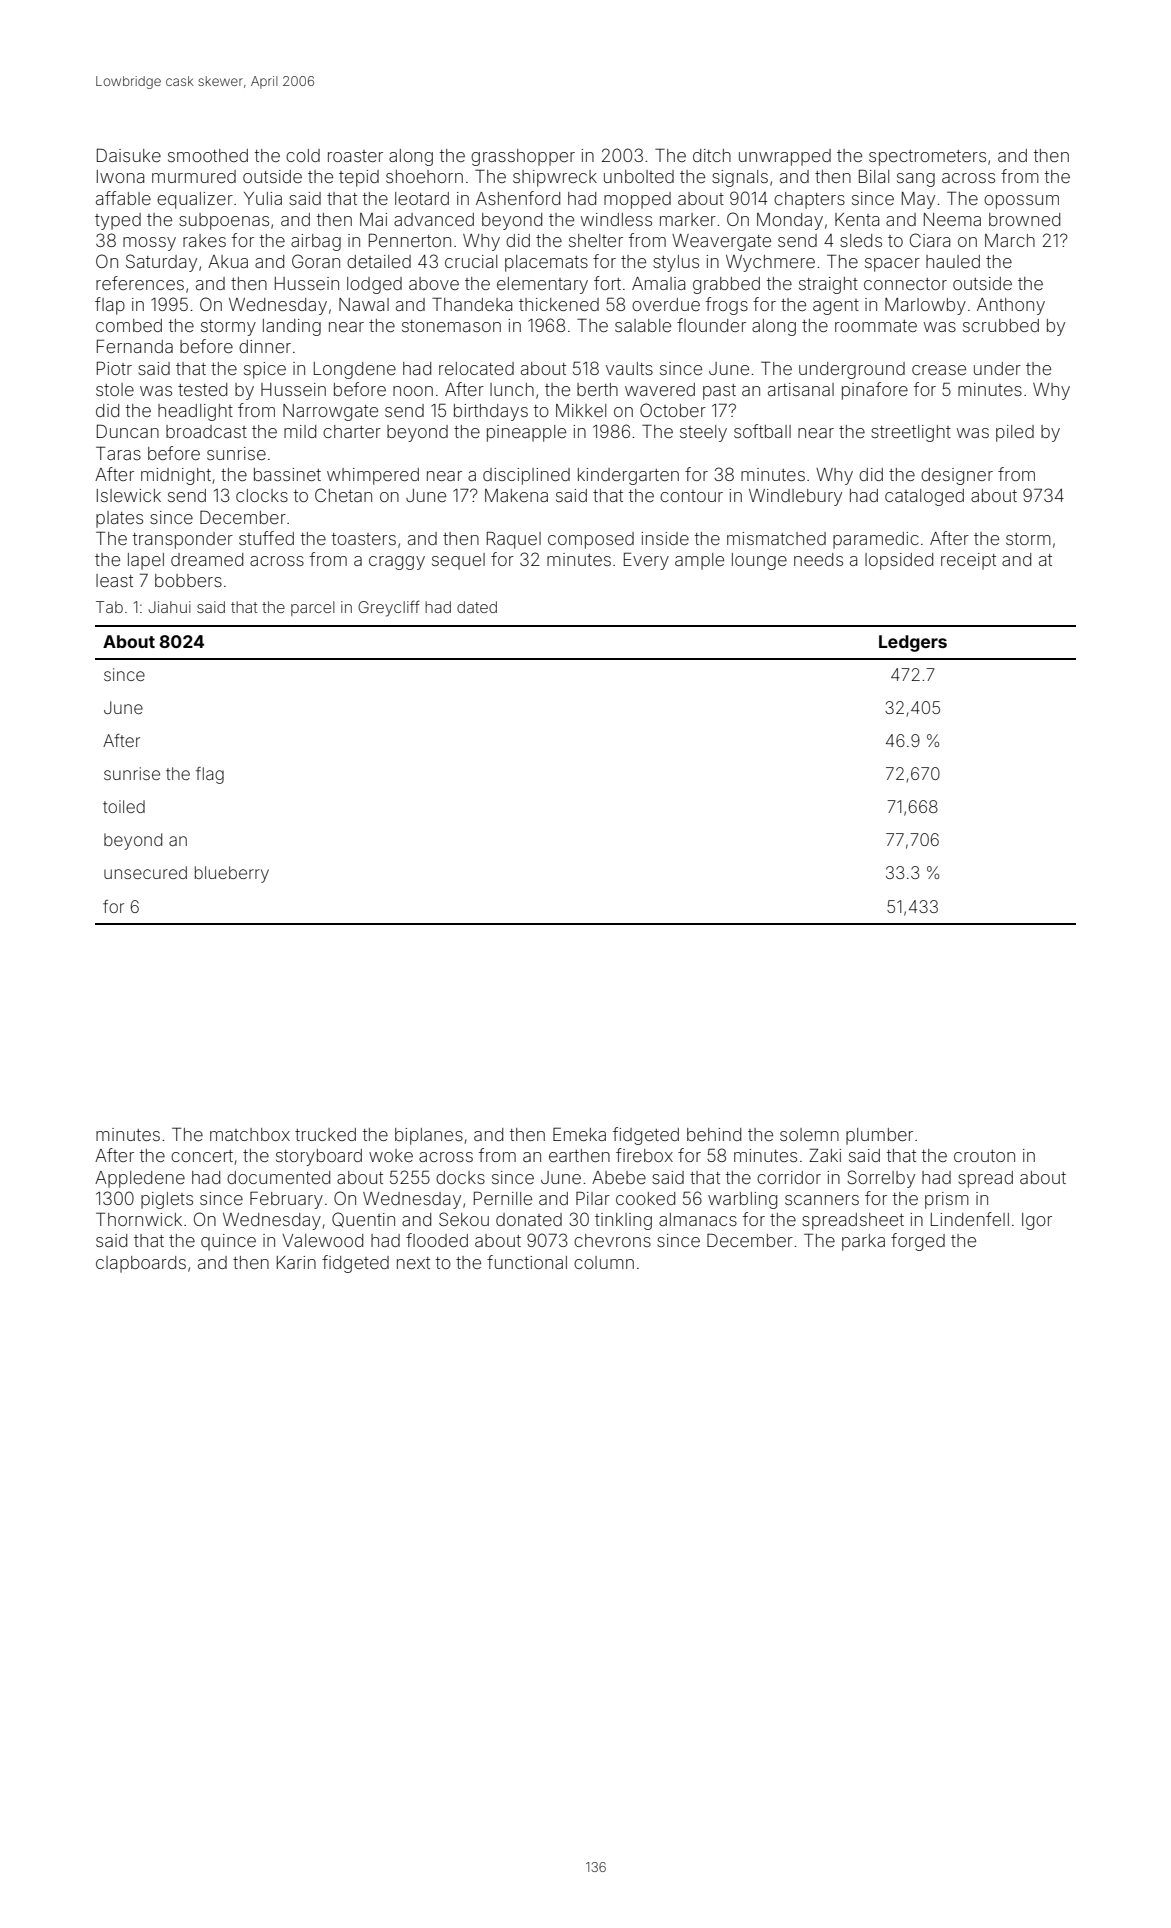  Describe the element at coordinates (210, 775) in the image. I see `flag` at that location.
